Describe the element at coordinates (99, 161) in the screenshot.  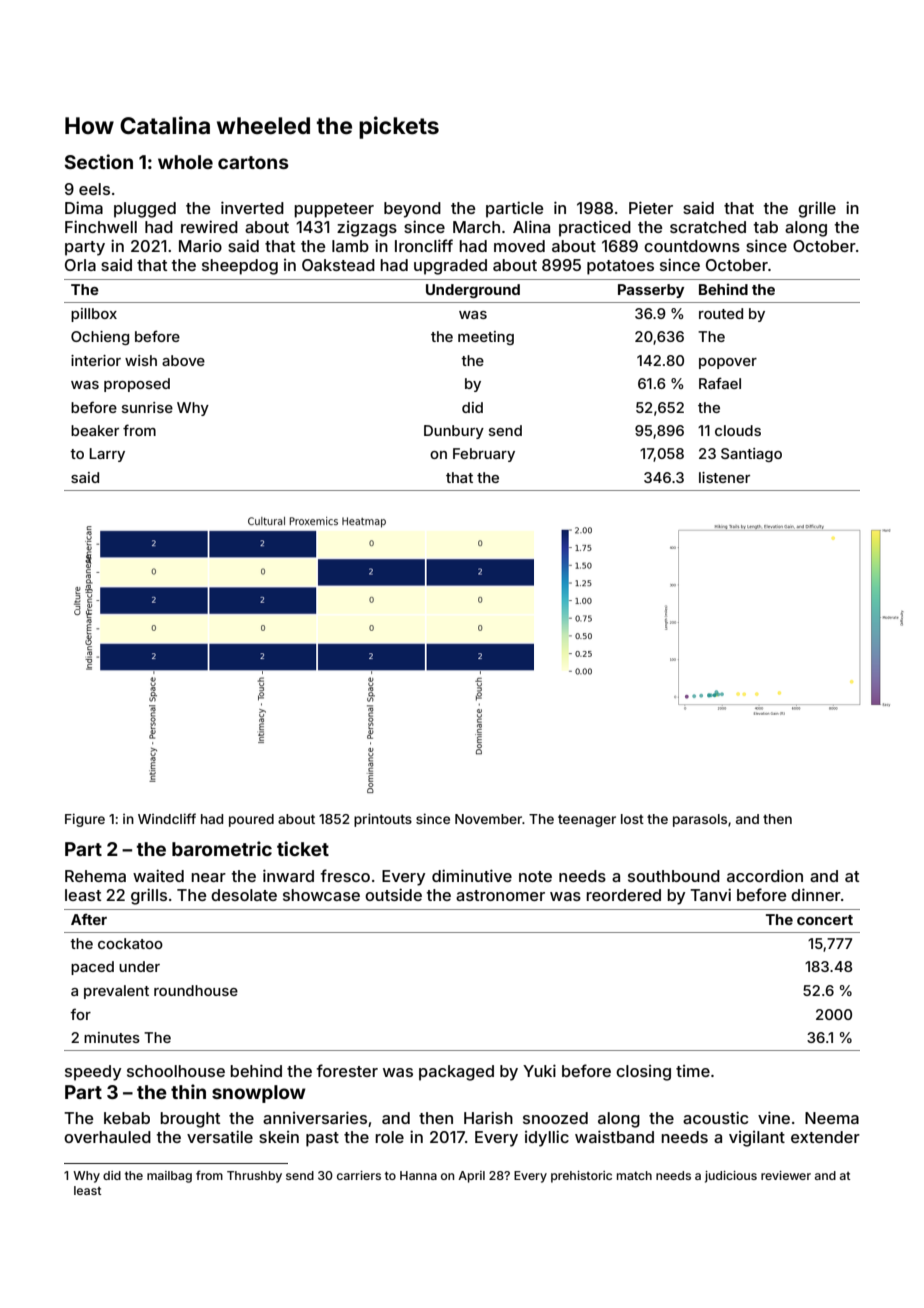
I see `Section` at that location.
